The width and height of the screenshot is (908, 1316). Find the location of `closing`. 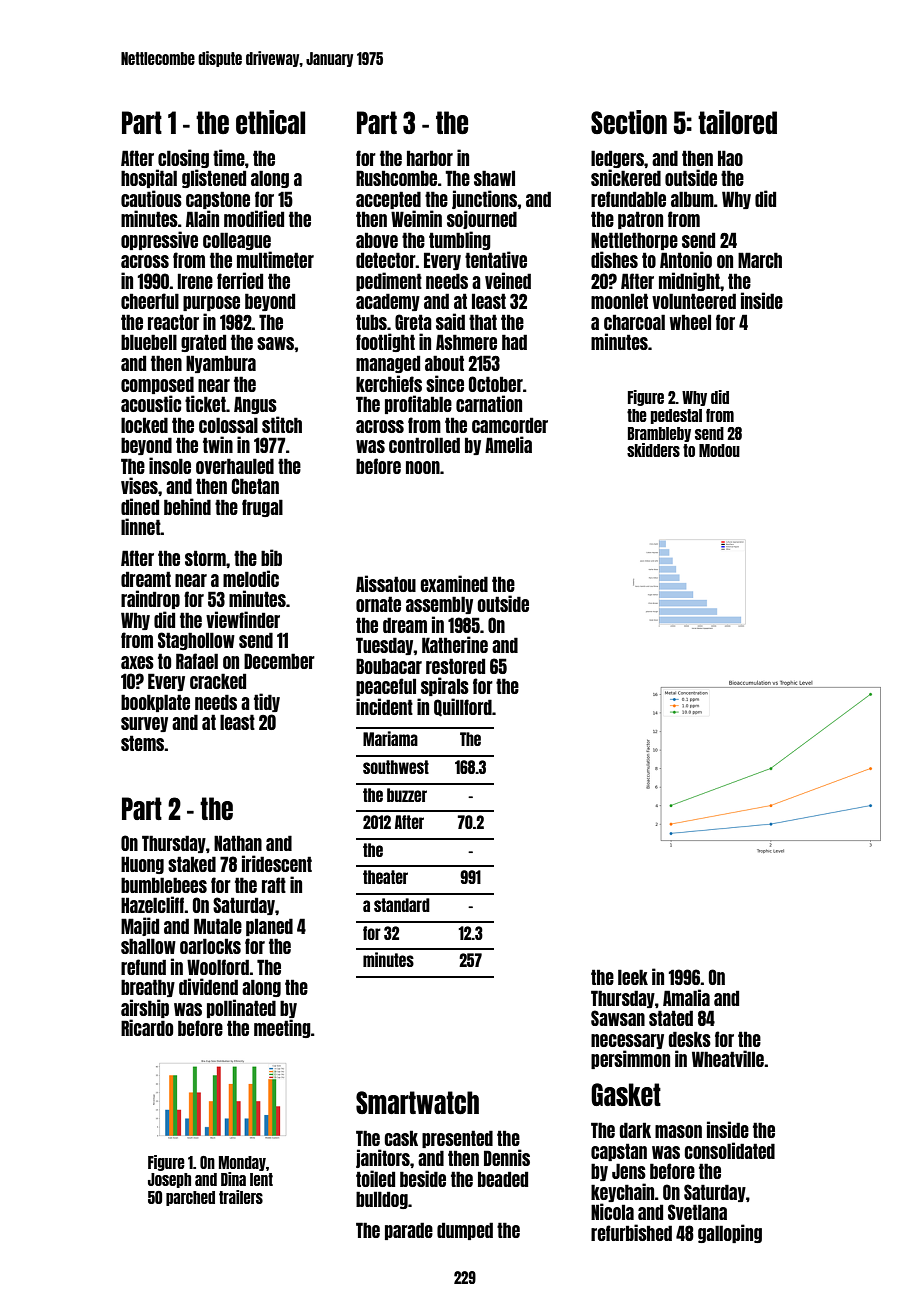

closing is located at coordinates (183, 158).
